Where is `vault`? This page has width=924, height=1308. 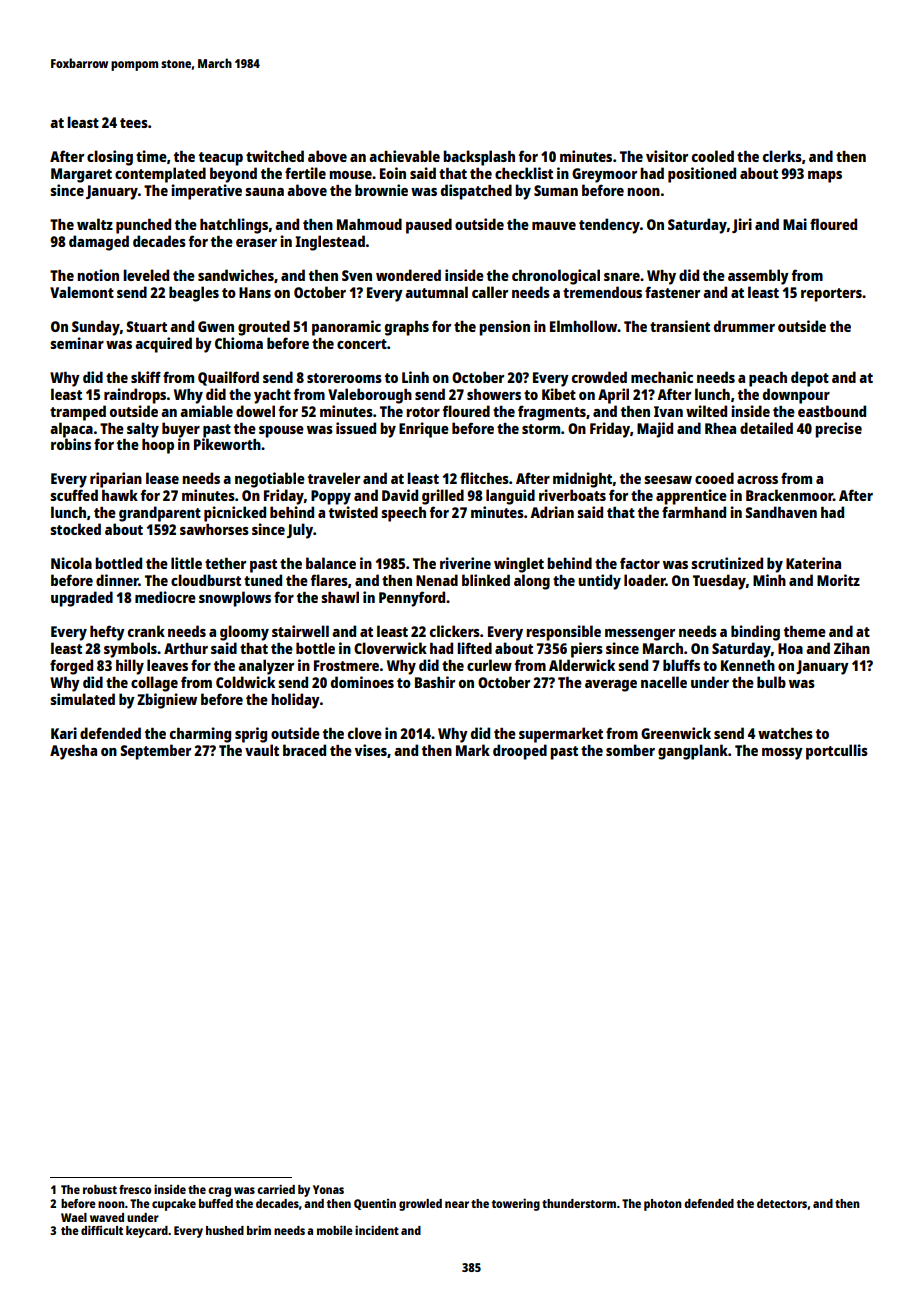
vault is located at coordinates (262, 750).
